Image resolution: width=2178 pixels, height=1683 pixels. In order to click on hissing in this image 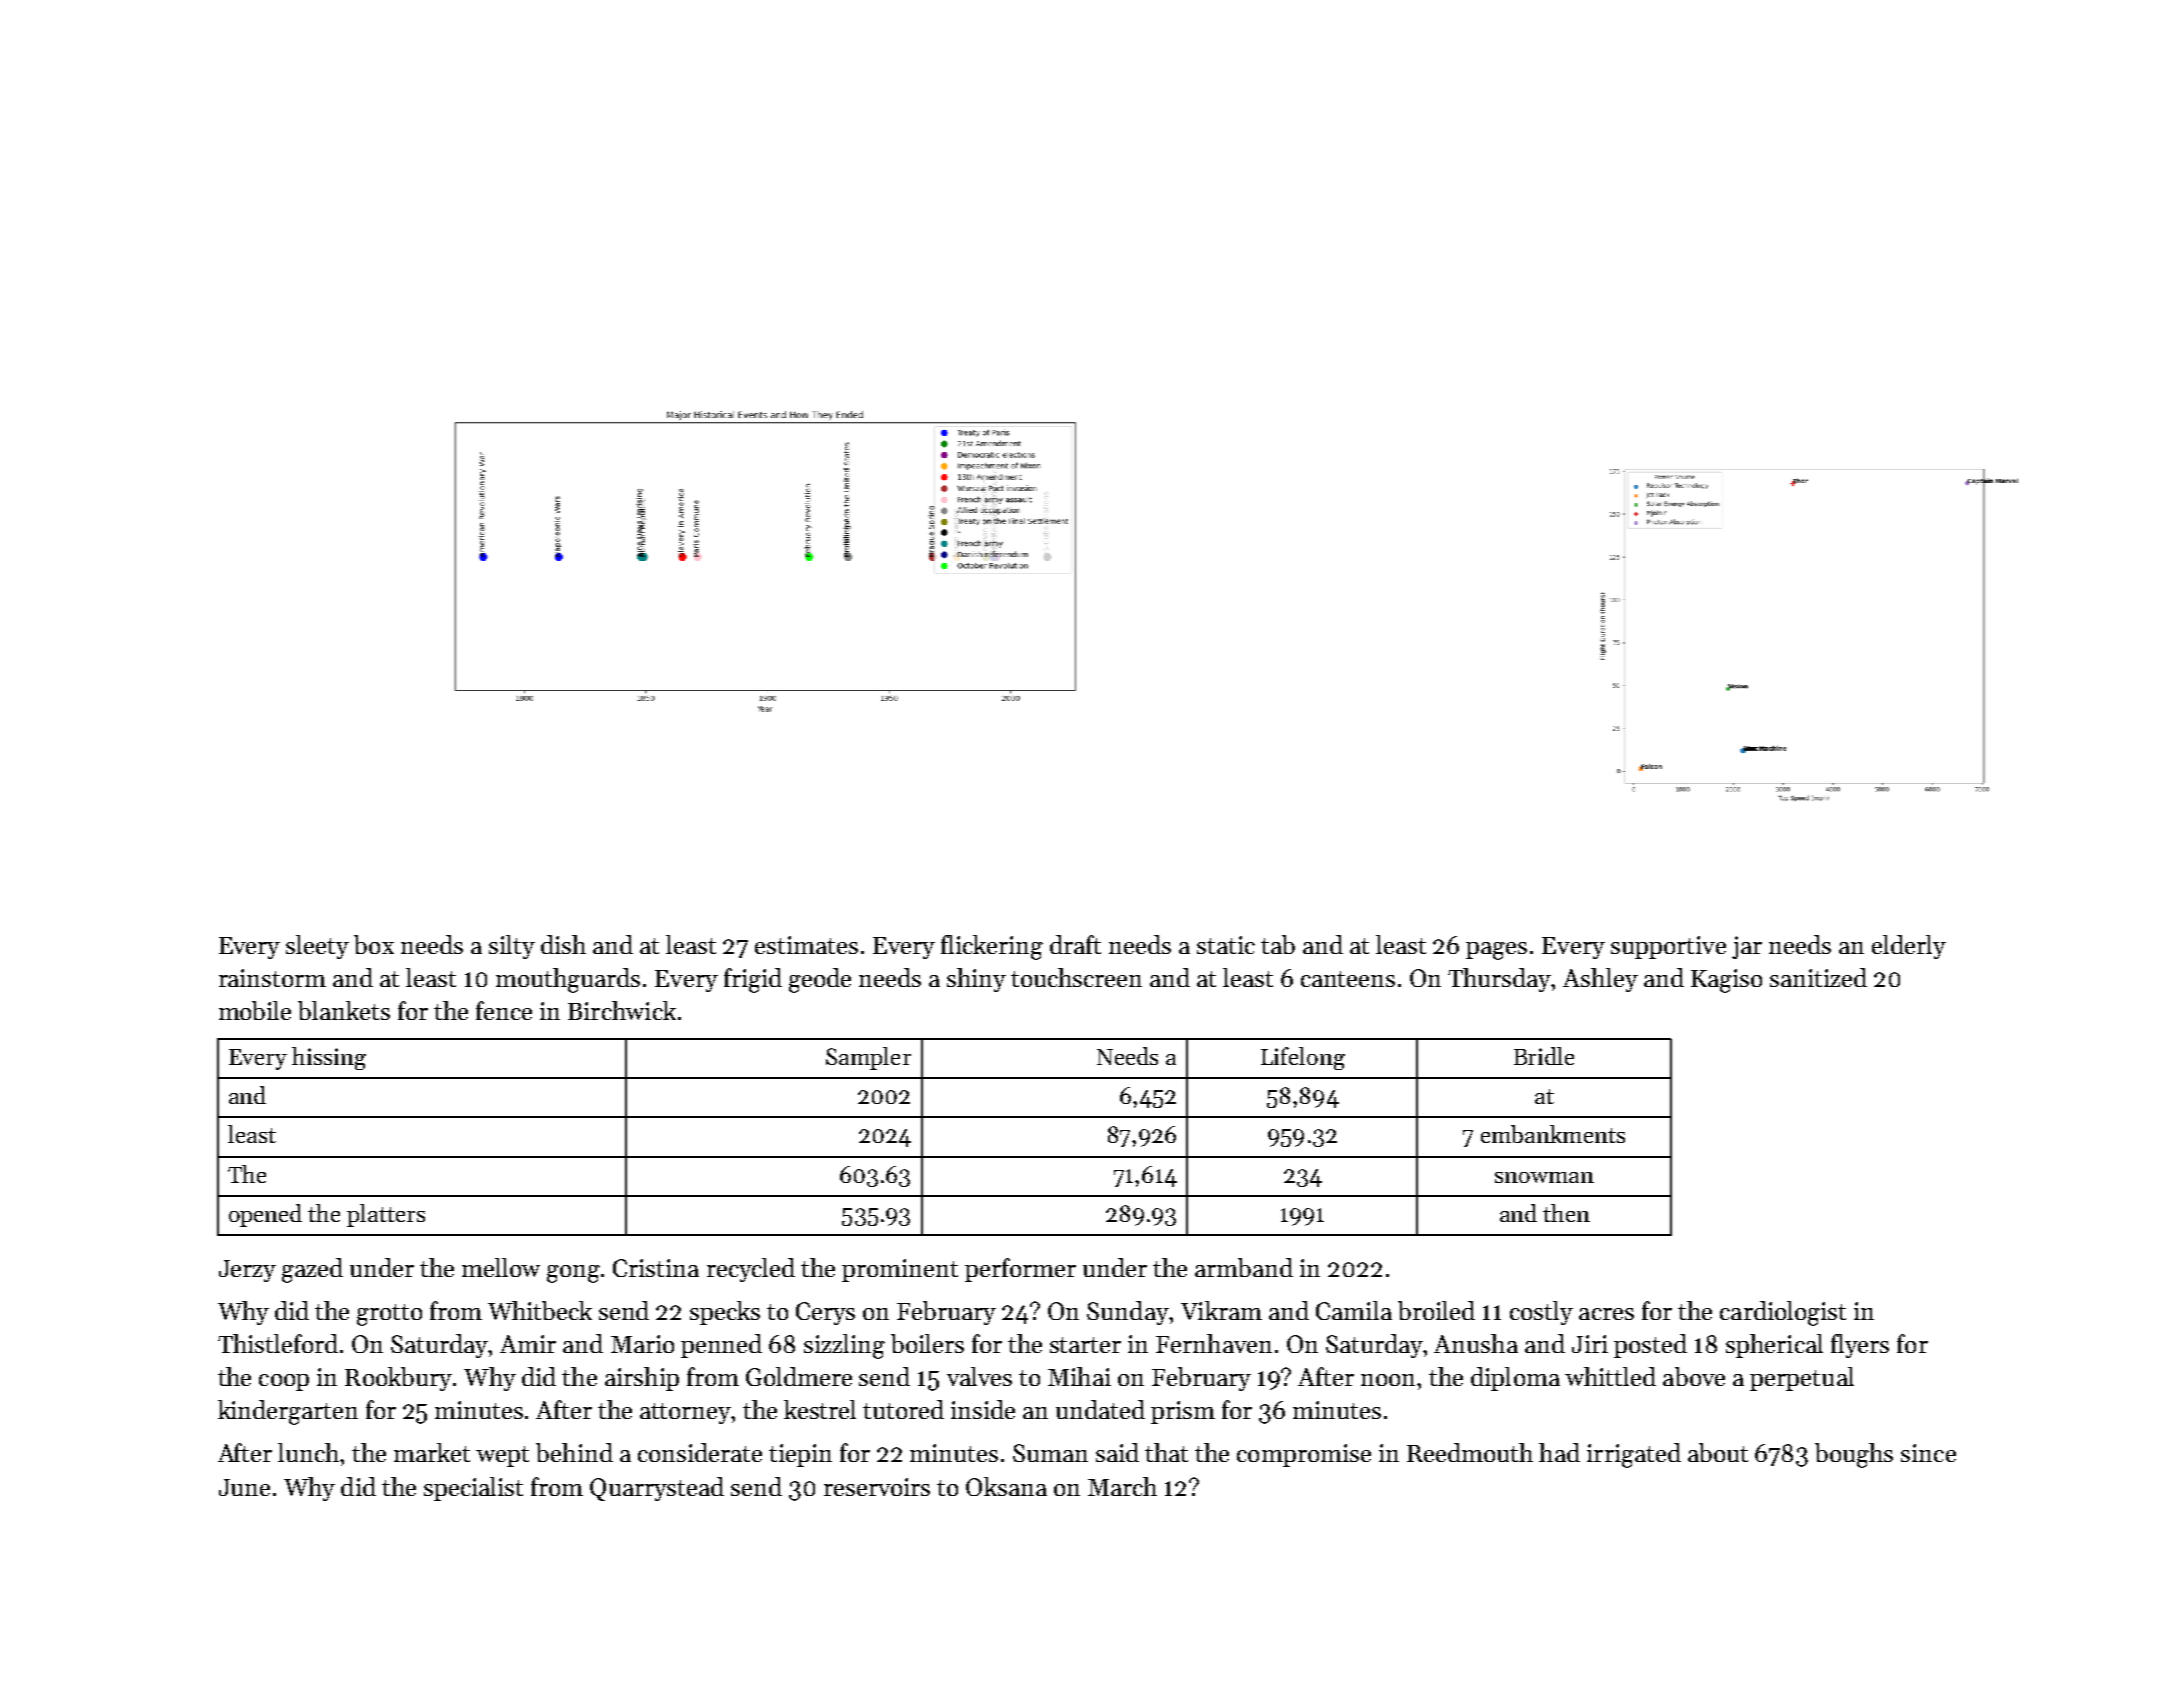, I will do `click(329, 1058)`.
